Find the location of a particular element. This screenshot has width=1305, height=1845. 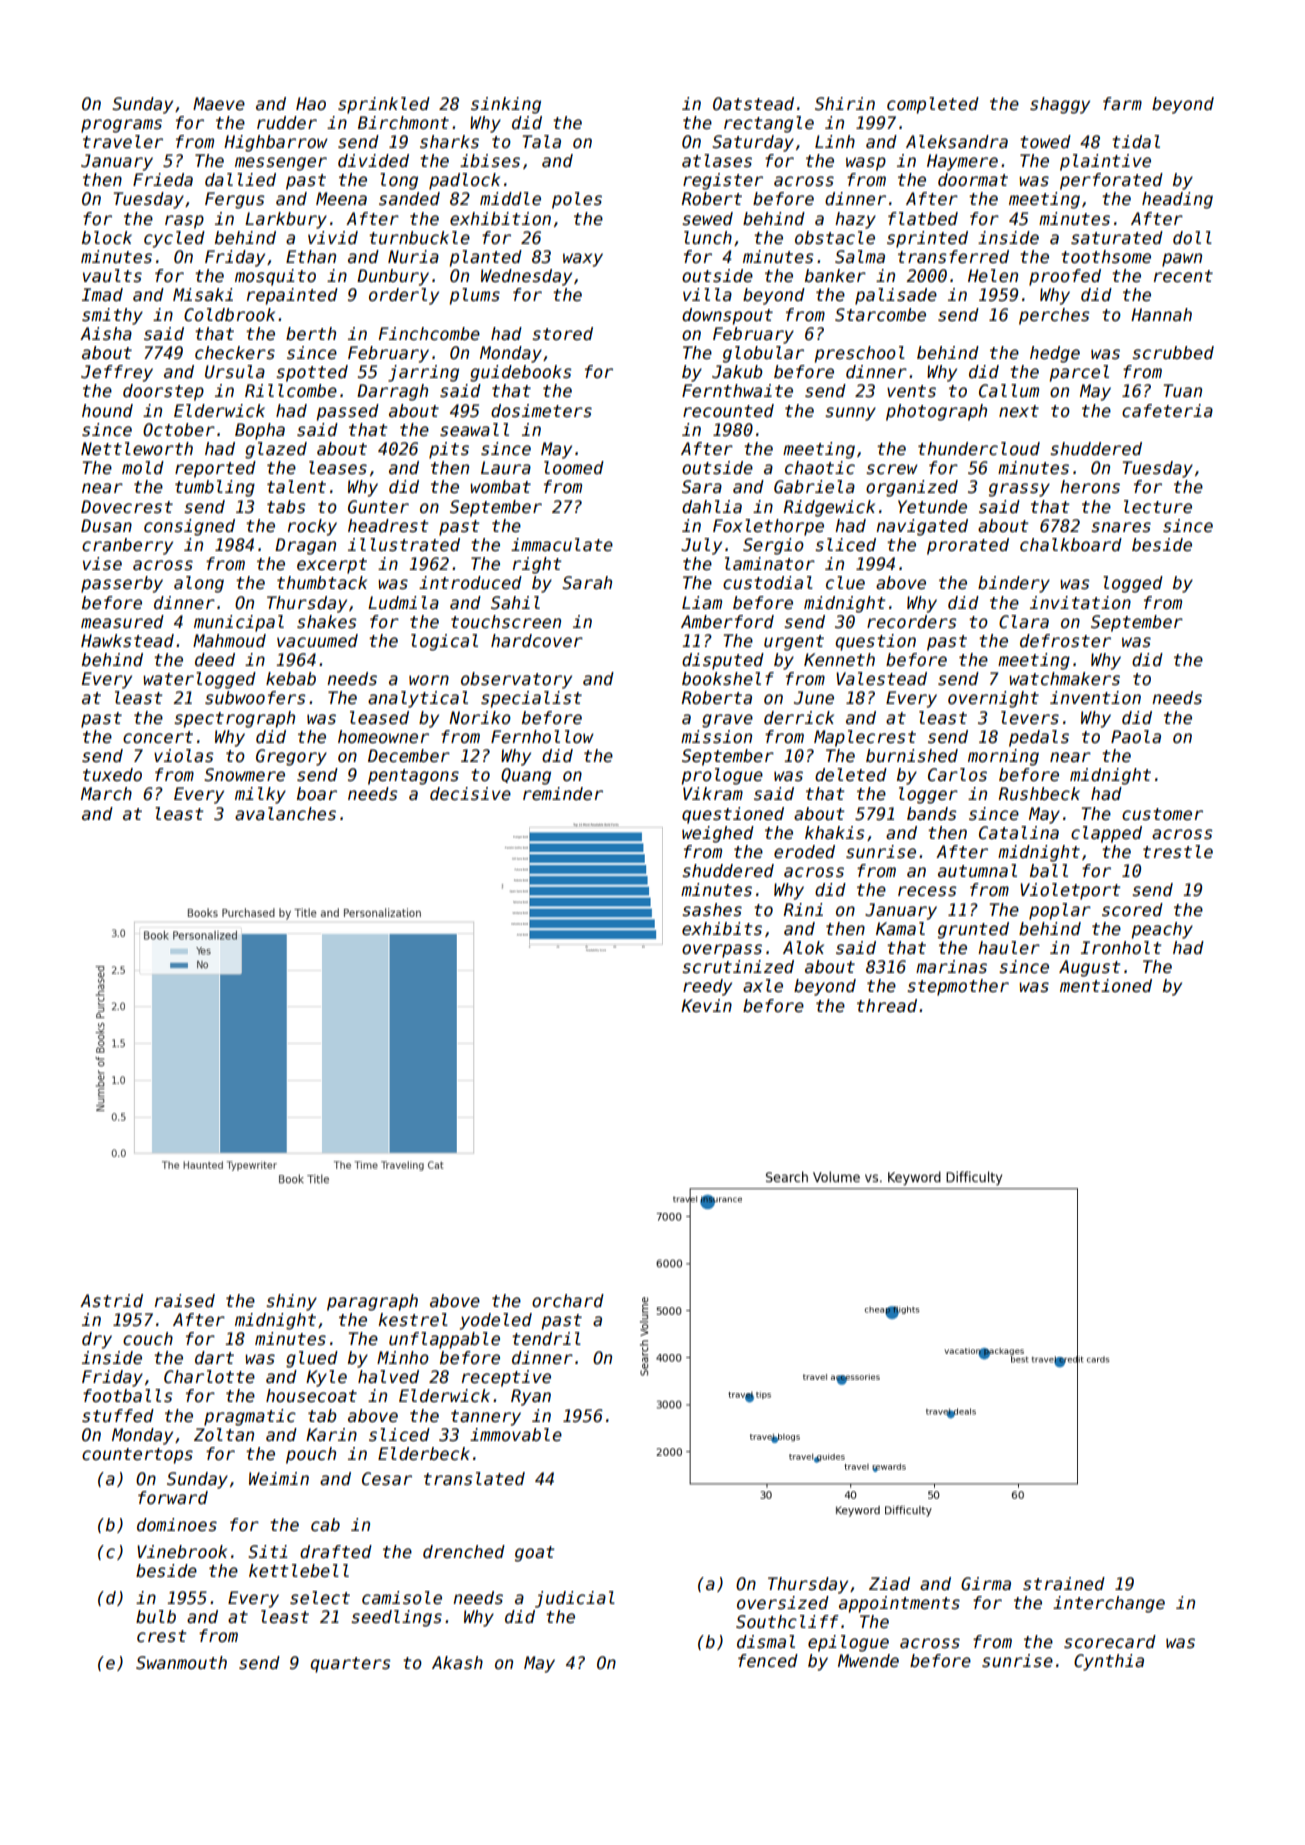

quarters is located at coordinates (350, 1665).
